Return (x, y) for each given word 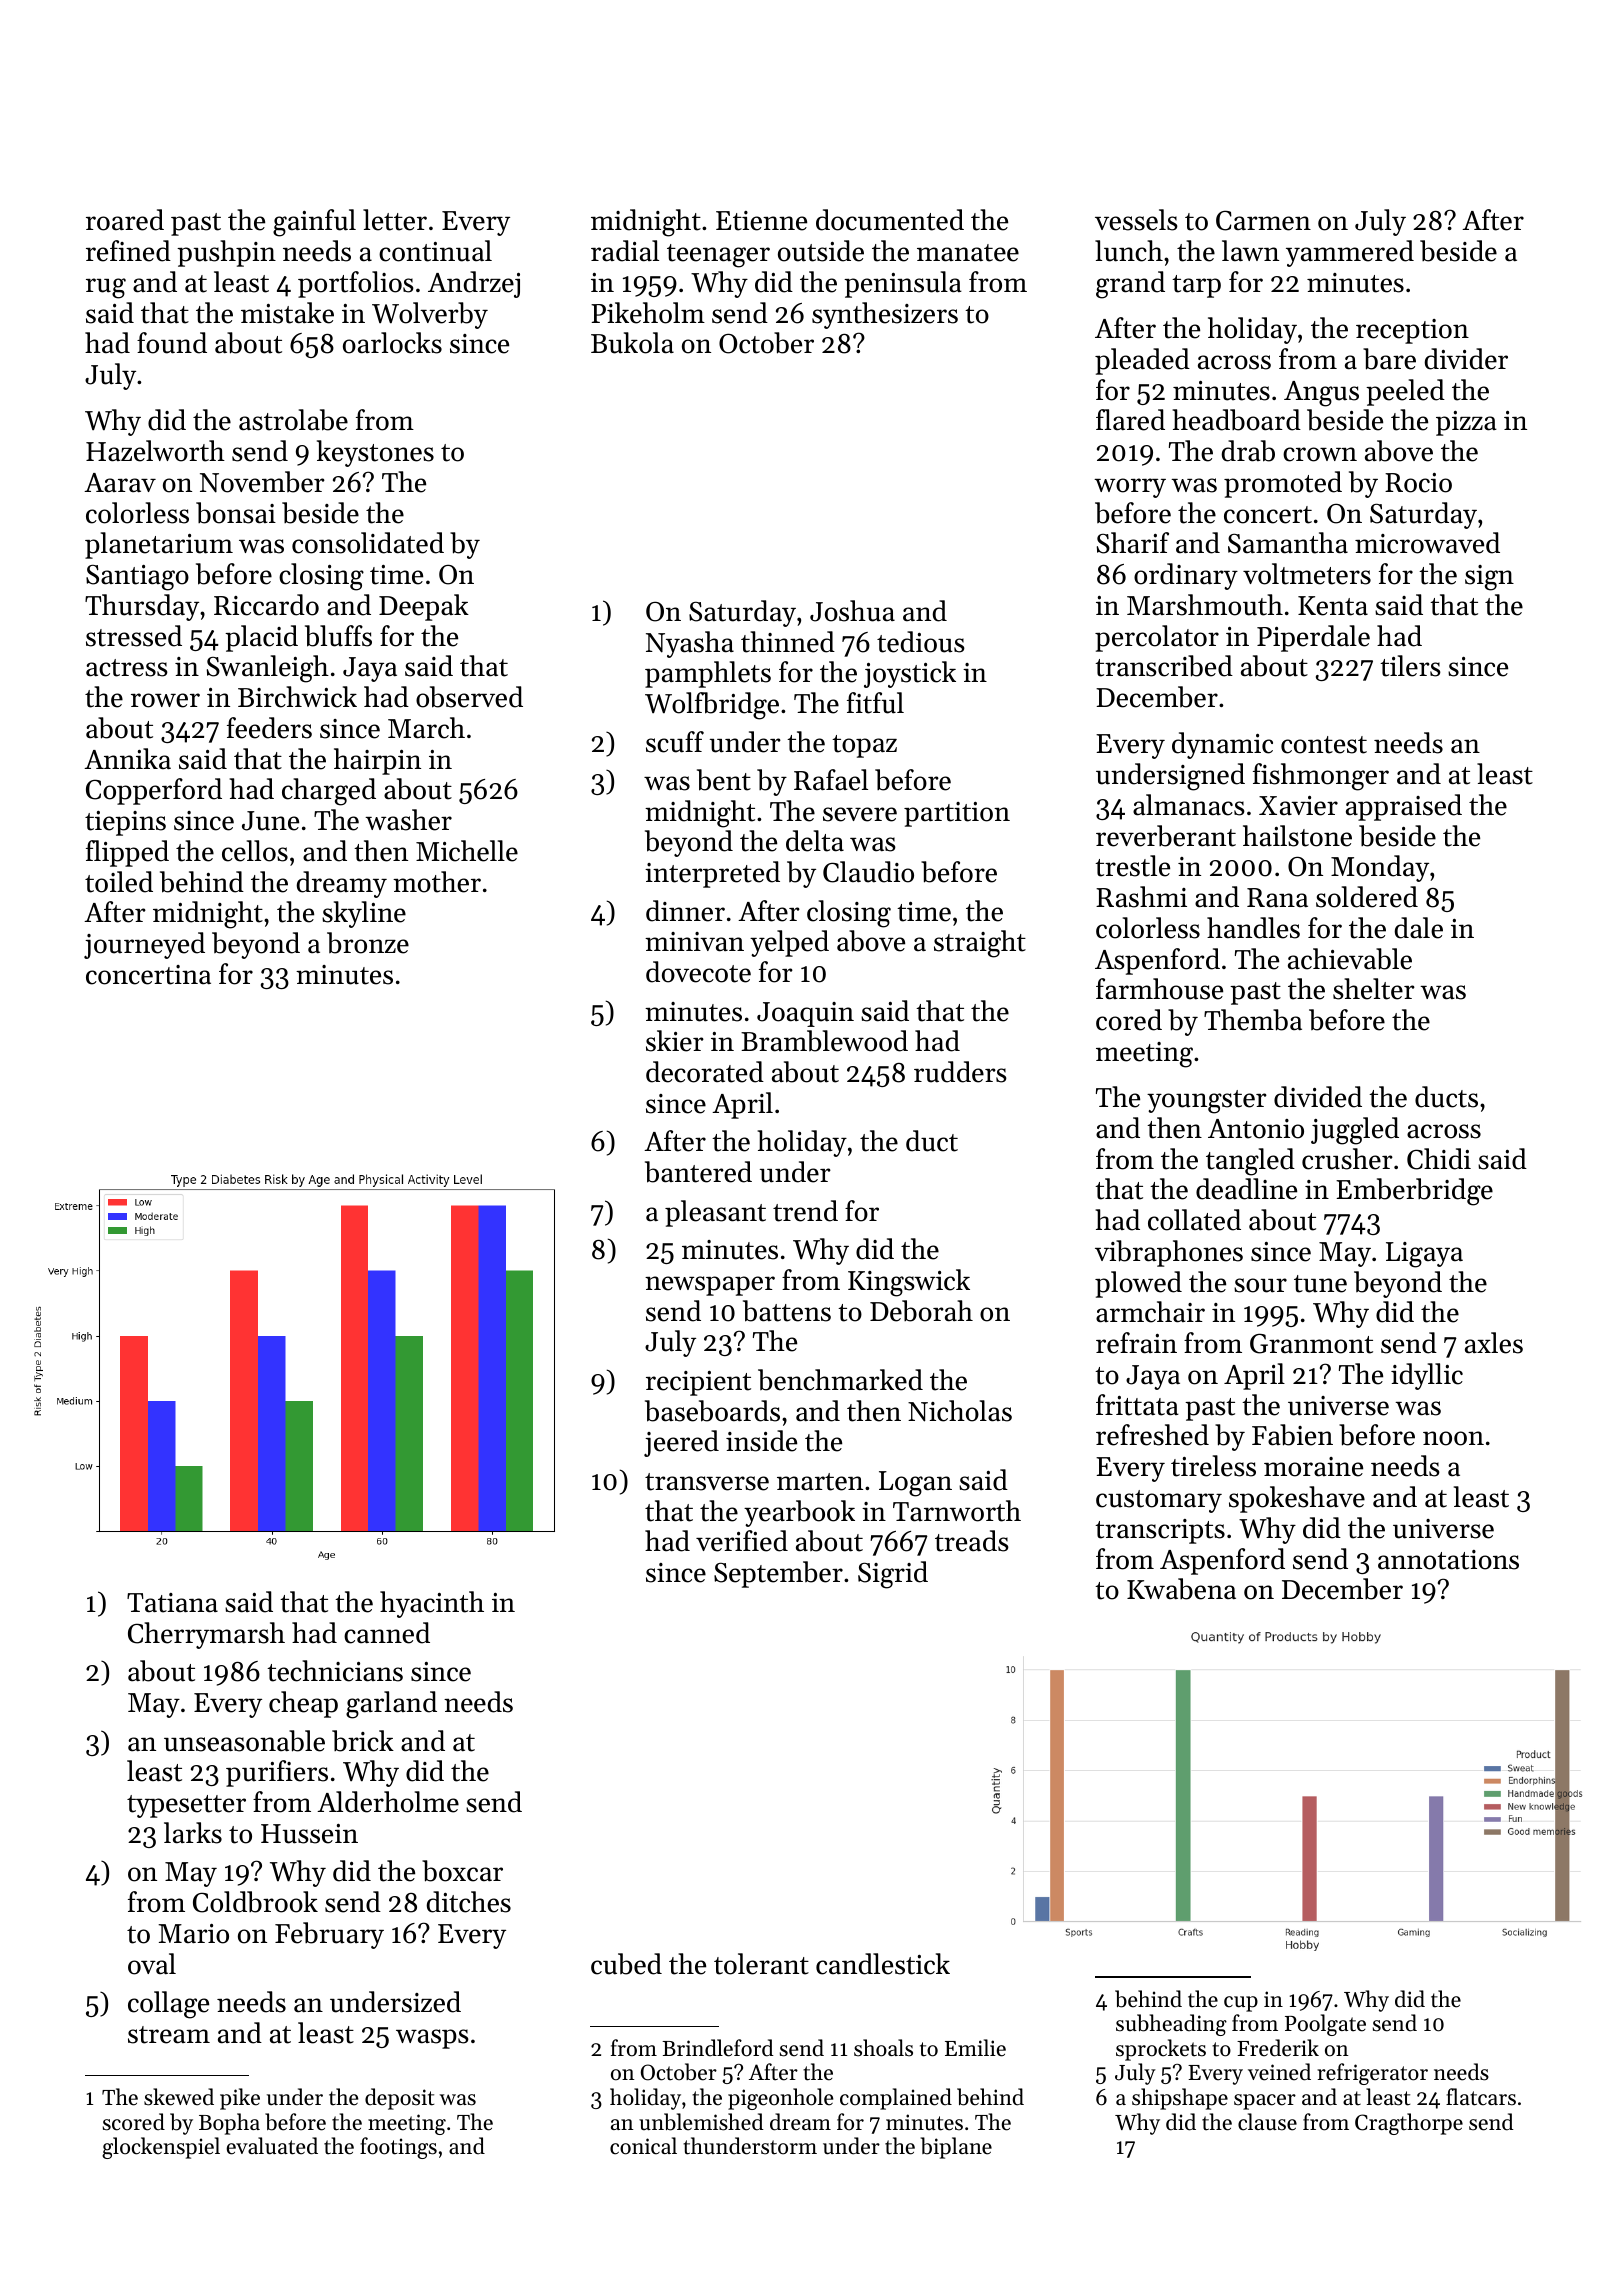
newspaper (710, 1286)
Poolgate (1325, 2025)
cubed (626, 1964)
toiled (119, 882)
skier (675, 1041)
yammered (1350, 253)
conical (643, 2146)
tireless (1213, 1466)
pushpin (226, 253)
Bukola (632, 343)
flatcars (1481, 2097)
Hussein (309, 1834)
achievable (1350, 959)
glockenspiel (161, 2148)
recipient (698, 1383)
